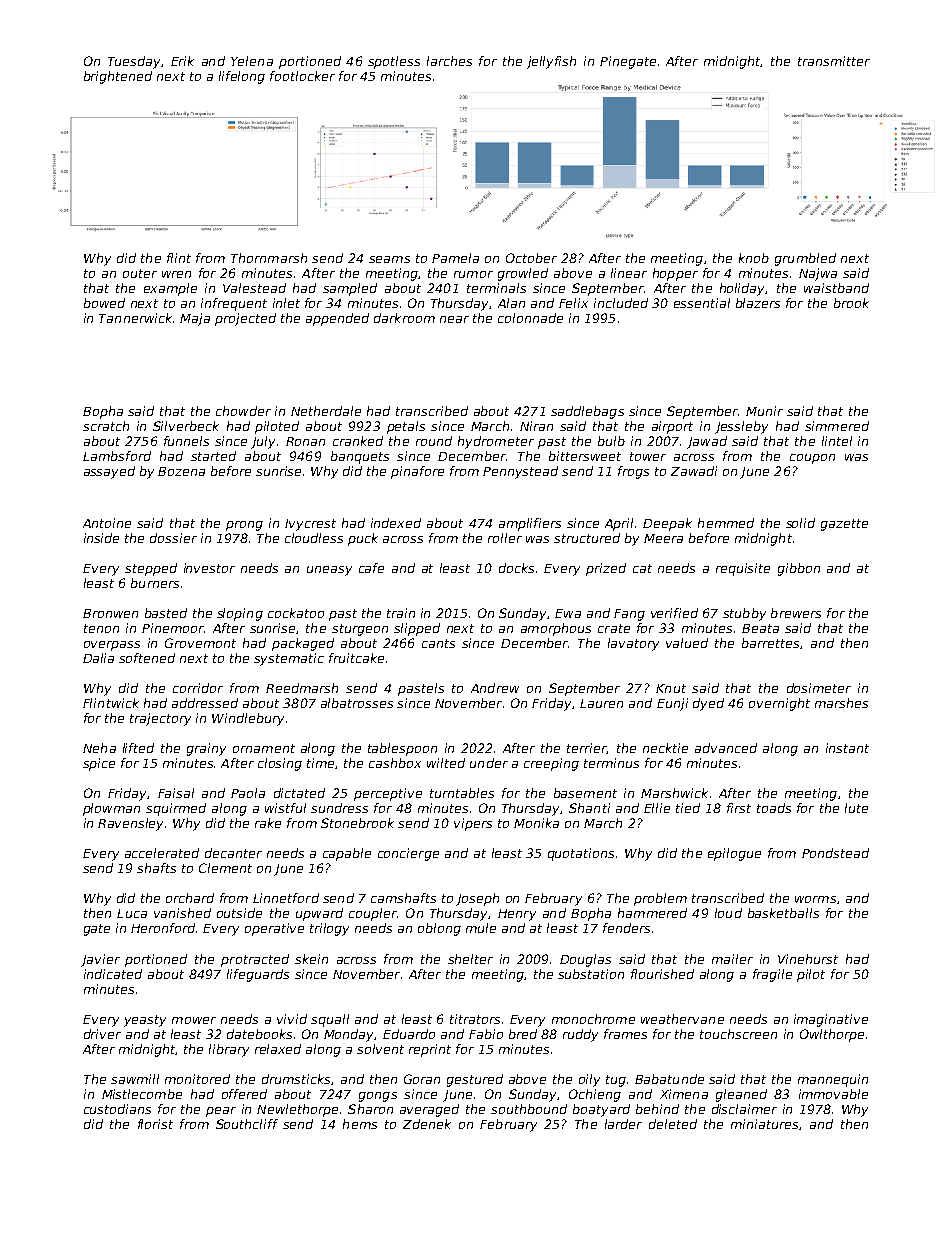  I want to click on Ewa, so click(568, 613).
